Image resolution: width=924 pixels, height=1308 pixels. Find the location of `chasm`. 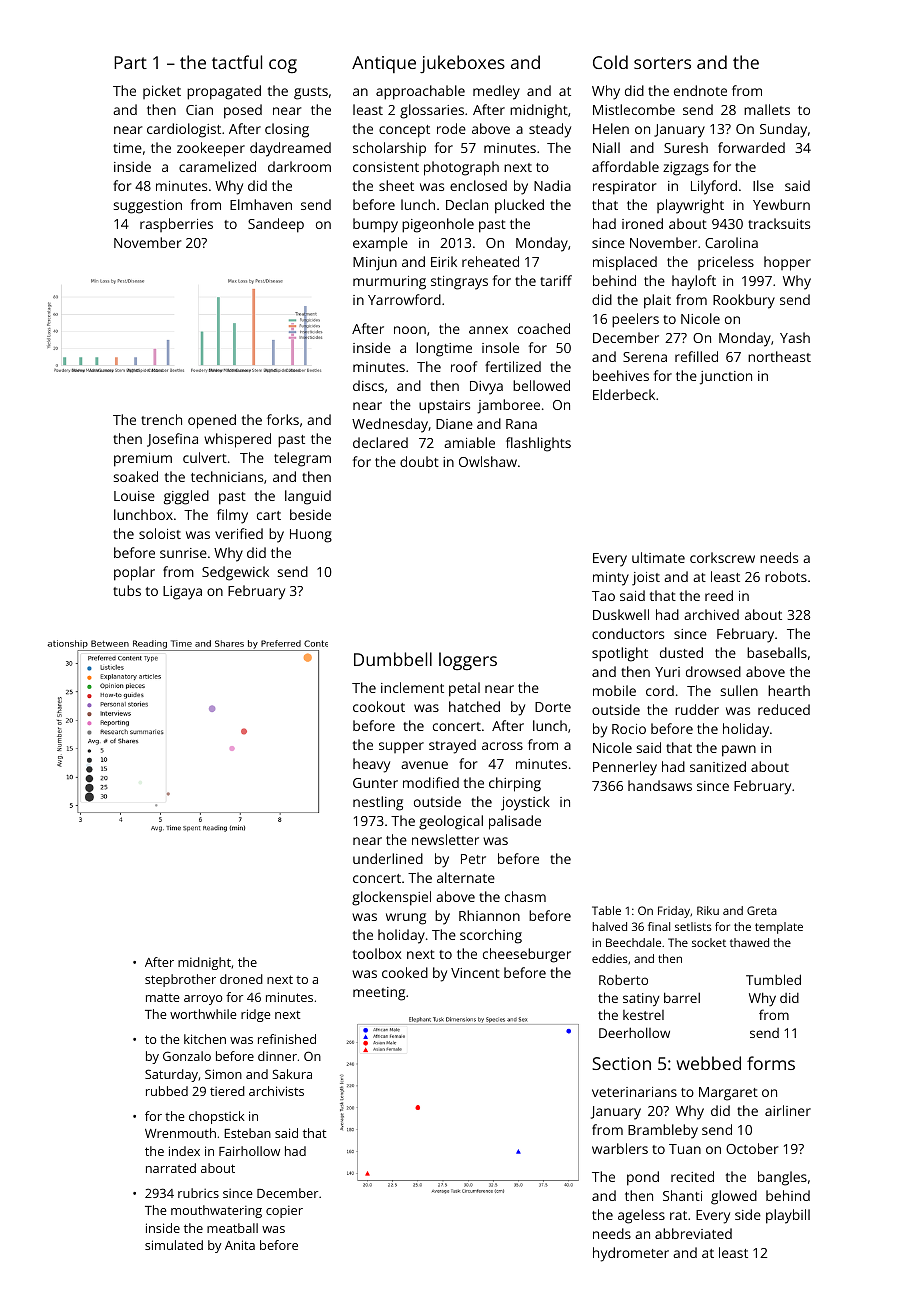

chasm is located at coordinates (525, 896).
